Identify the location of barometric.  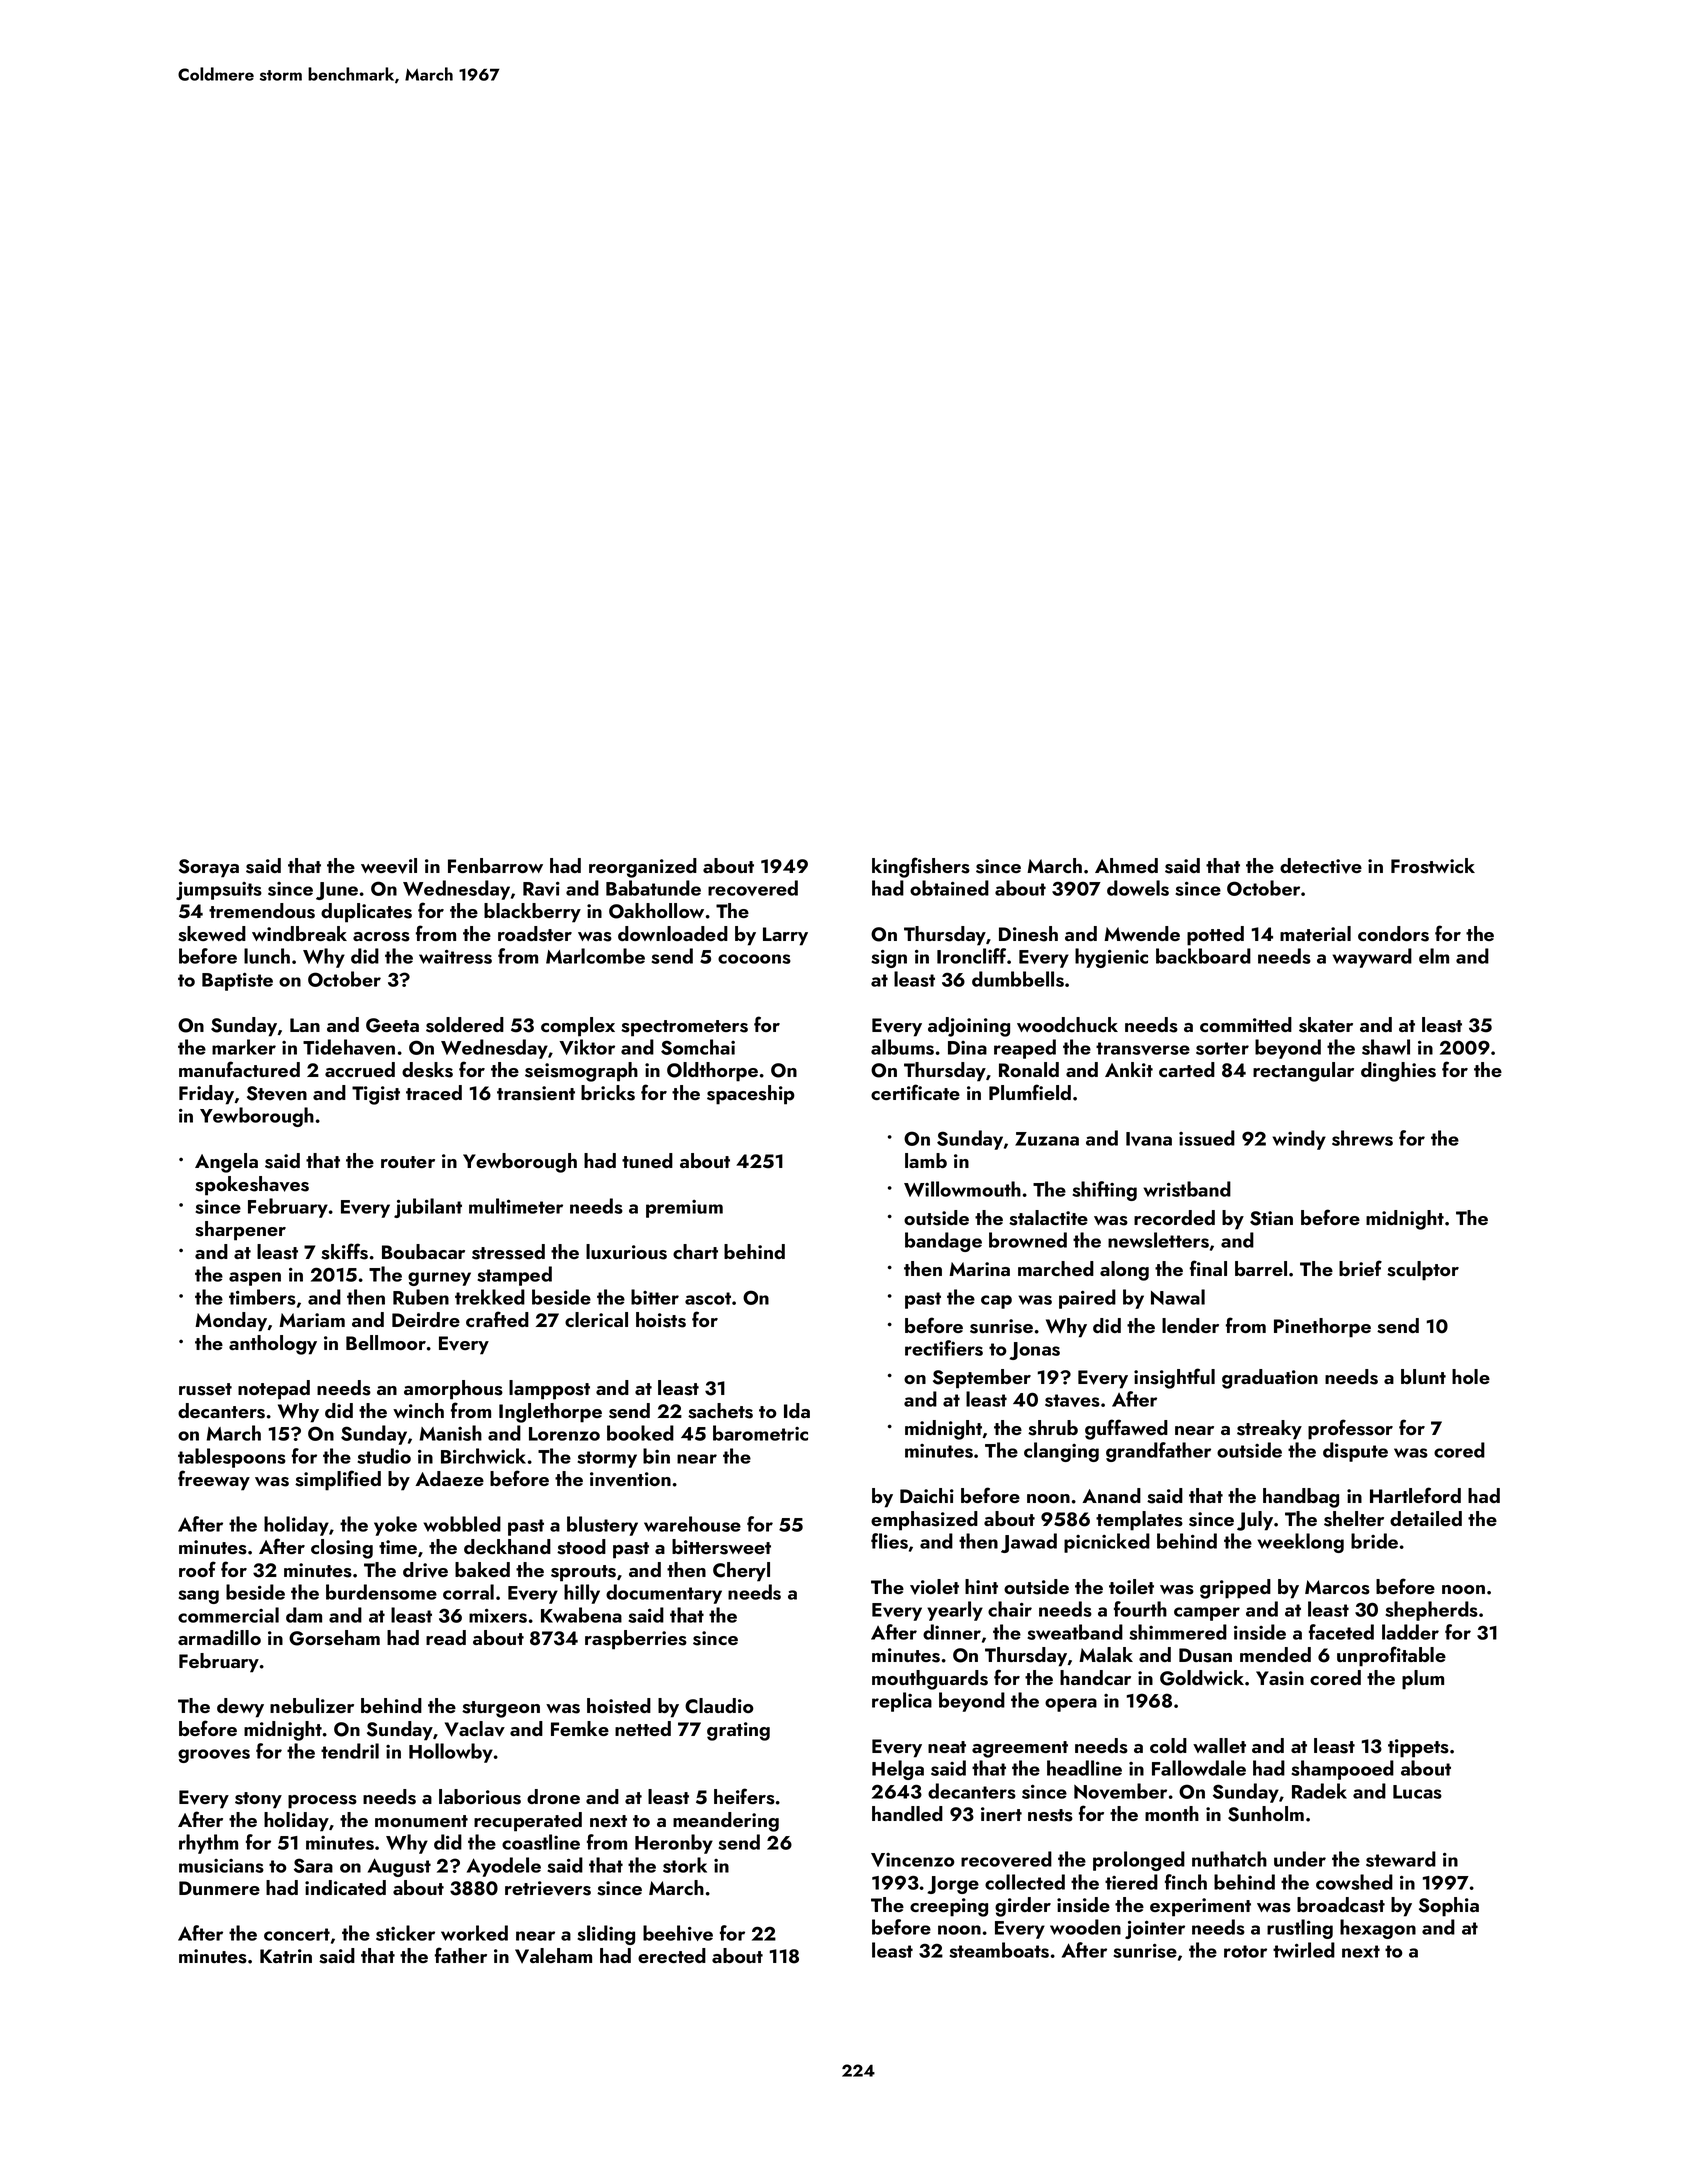
(760, 1433).
